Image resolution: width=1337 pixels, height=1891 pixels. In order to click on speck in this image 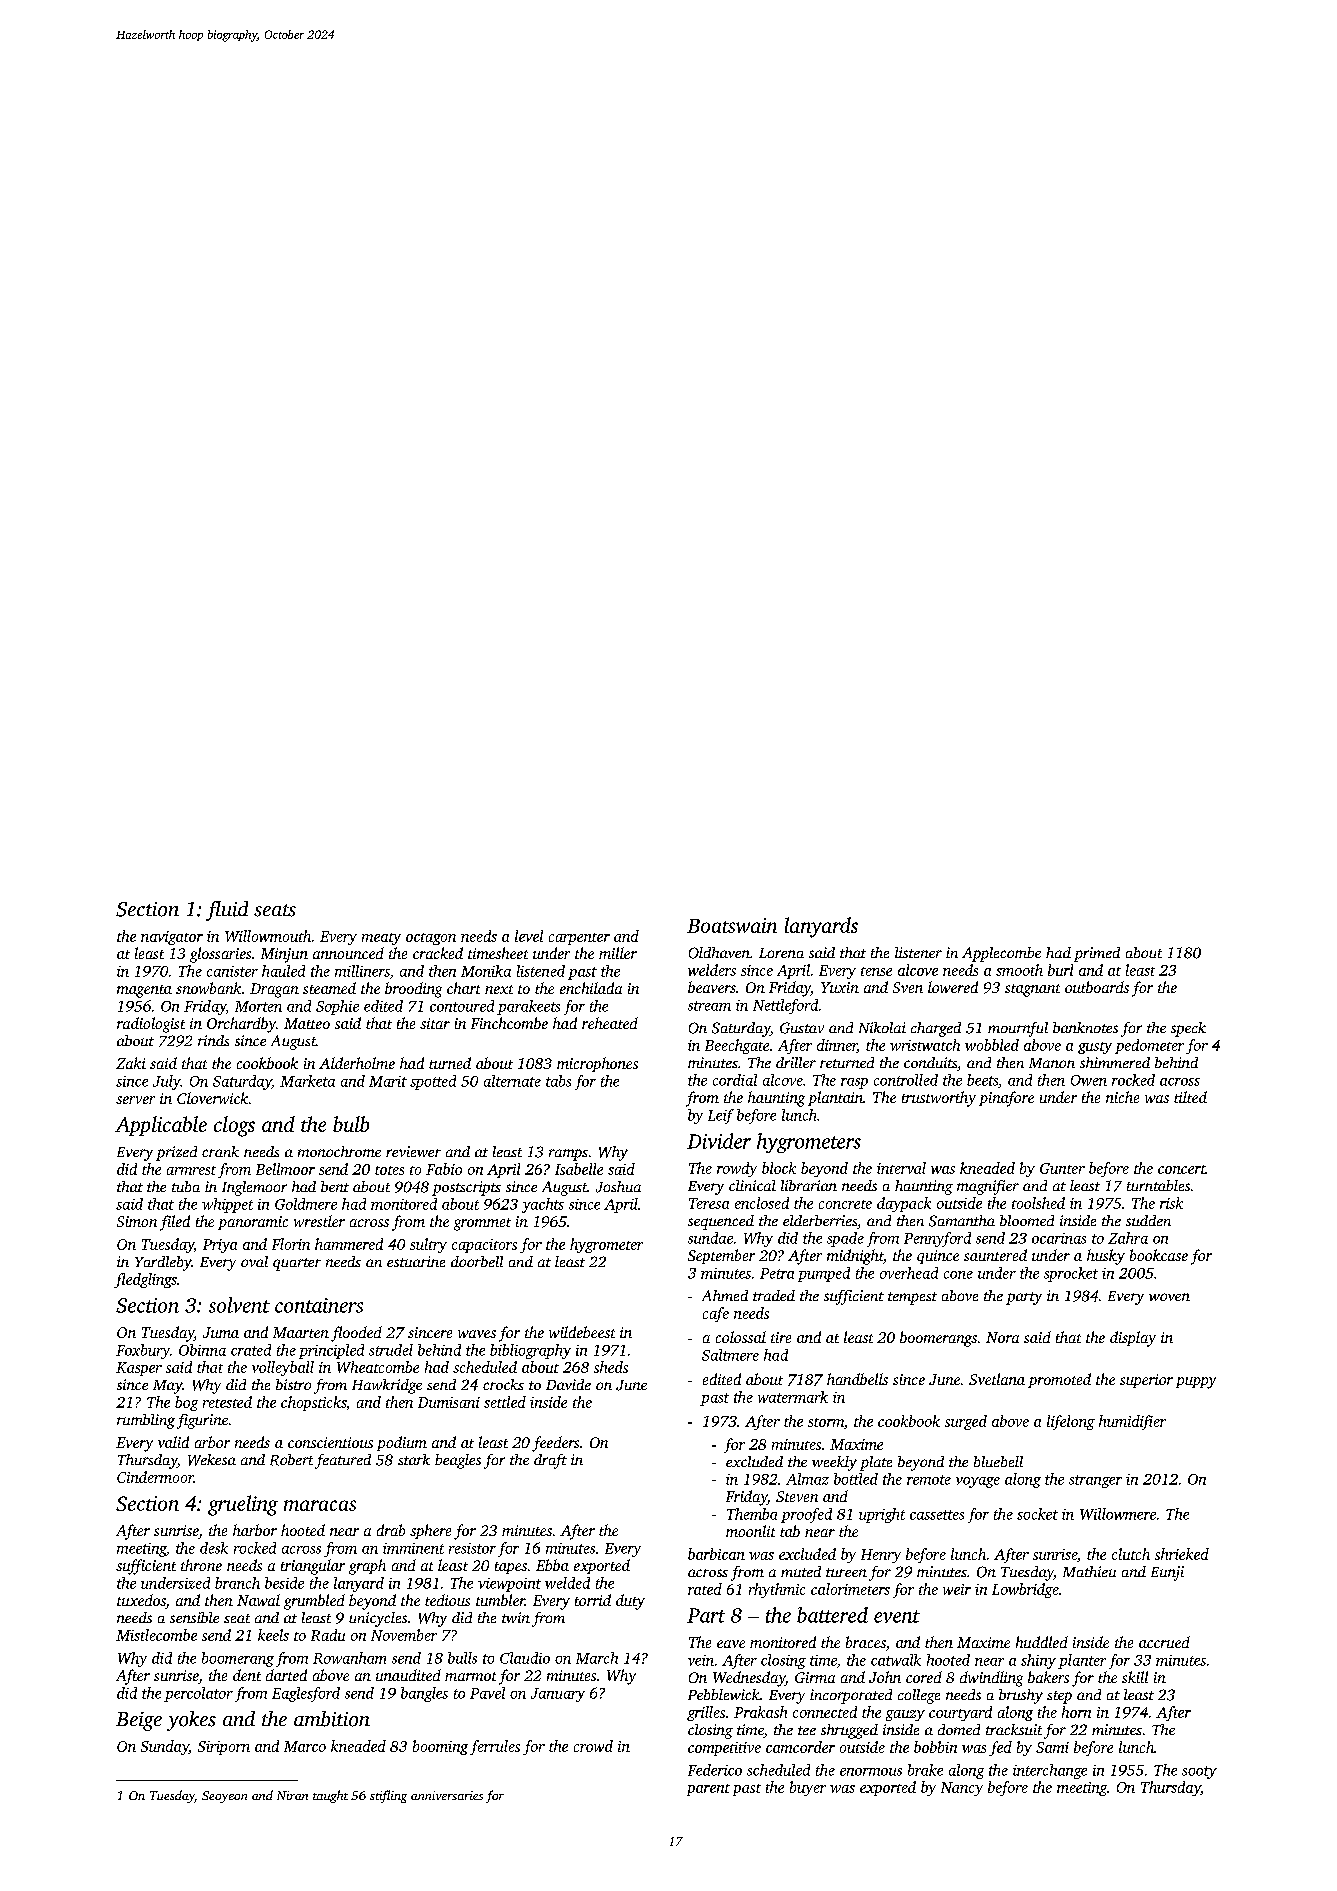, I will do `click(1188, 1029)`.
